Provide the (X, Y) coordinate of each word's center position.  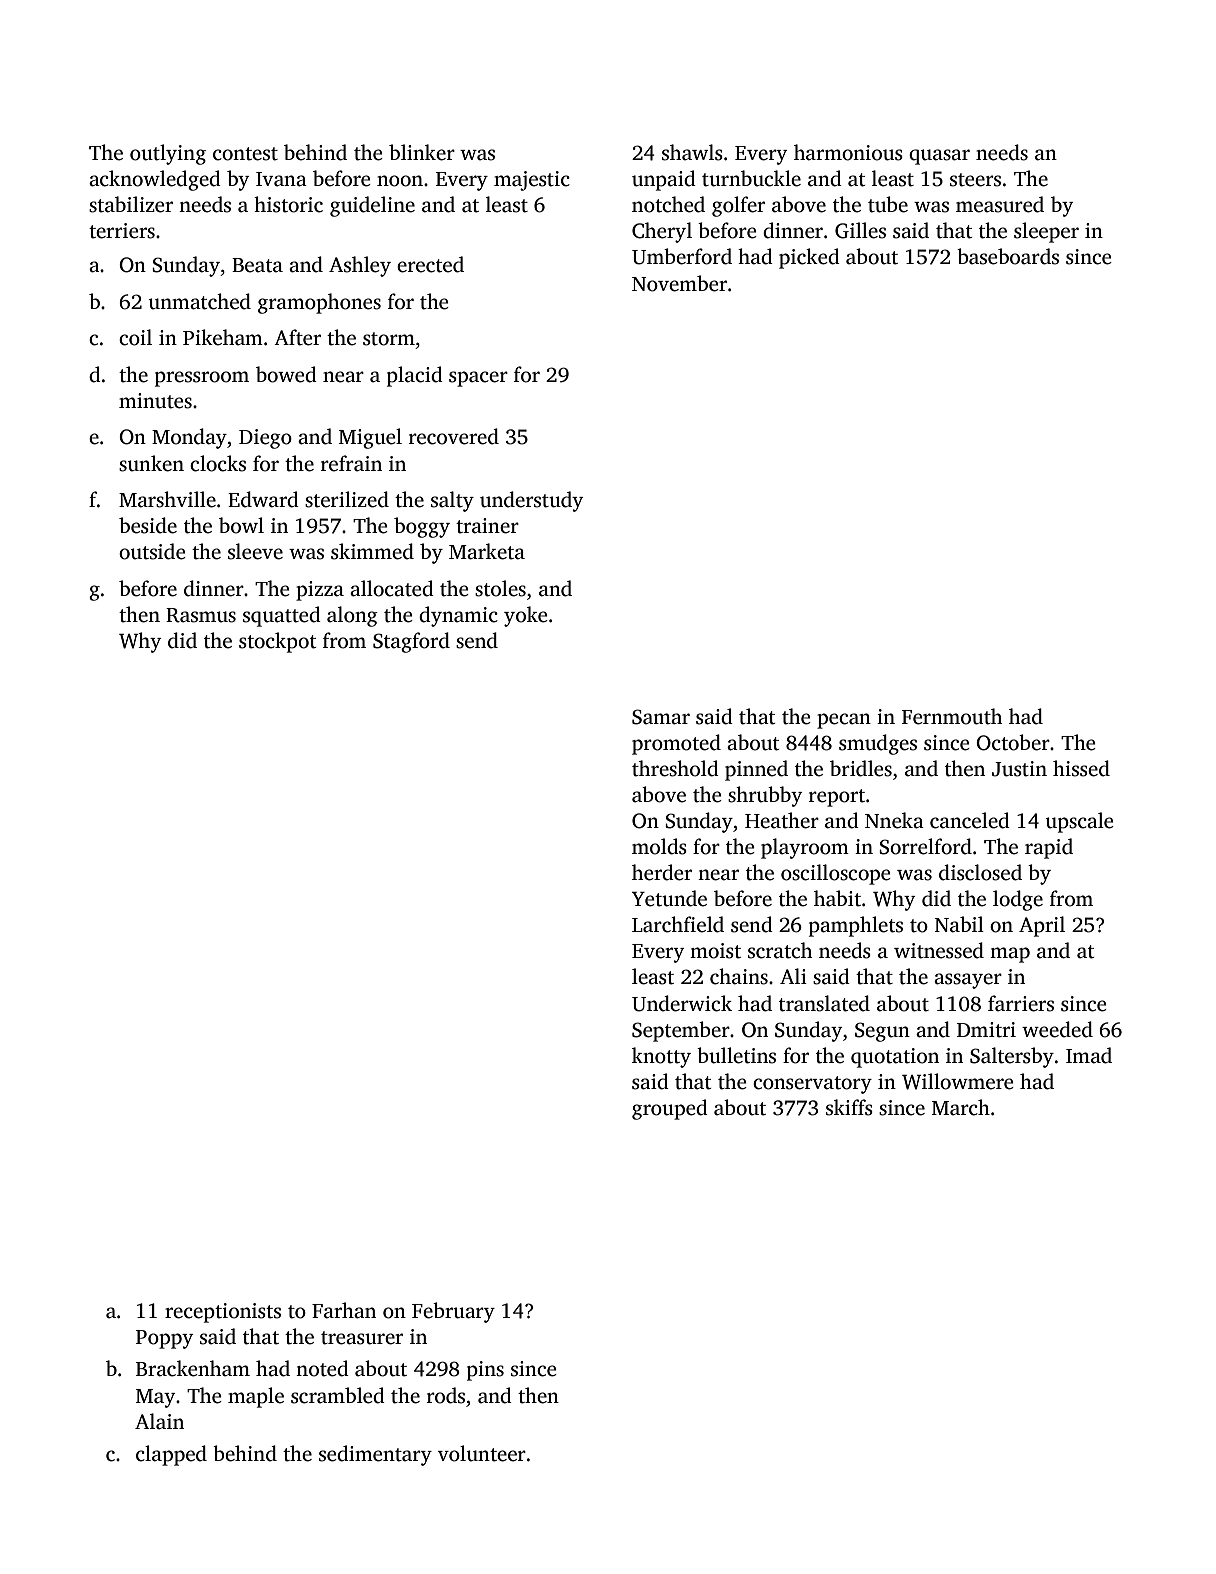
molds (659, 846)
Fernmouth (952, 716)
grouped (670, 1109)
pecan (844, 721)
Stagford (411, 642)
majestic (532, 181)
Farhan (344, 1310)
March (961, 1107)
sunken (151, 463)
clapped (171, 1455)
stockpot (277, 642)
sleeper (1046, 232)
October (1013, 742)
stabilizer (131, 204)
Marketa (487, 551)
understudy (531, 501)
